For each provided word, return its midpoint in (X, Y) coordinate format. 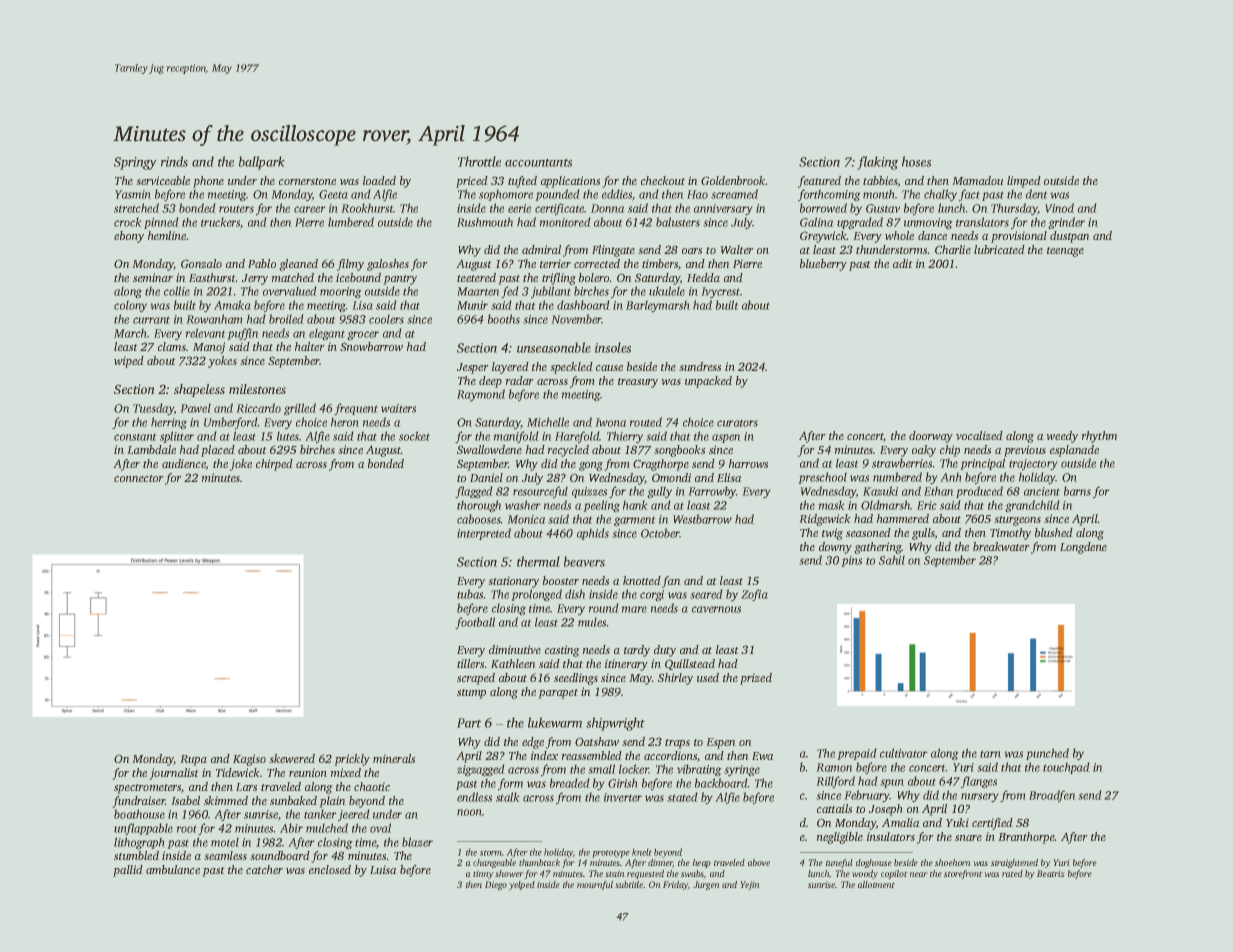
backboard (721, 783)
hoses (916, 161)
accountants (538, 163)
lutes (288, 436)
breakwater (1001, 546)
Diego (496, 885)
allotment (876, 884)
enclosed (330, 869)
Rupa (194, 760)
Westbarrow (702, 519)
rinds (174, 161)
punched (1047, 754)
